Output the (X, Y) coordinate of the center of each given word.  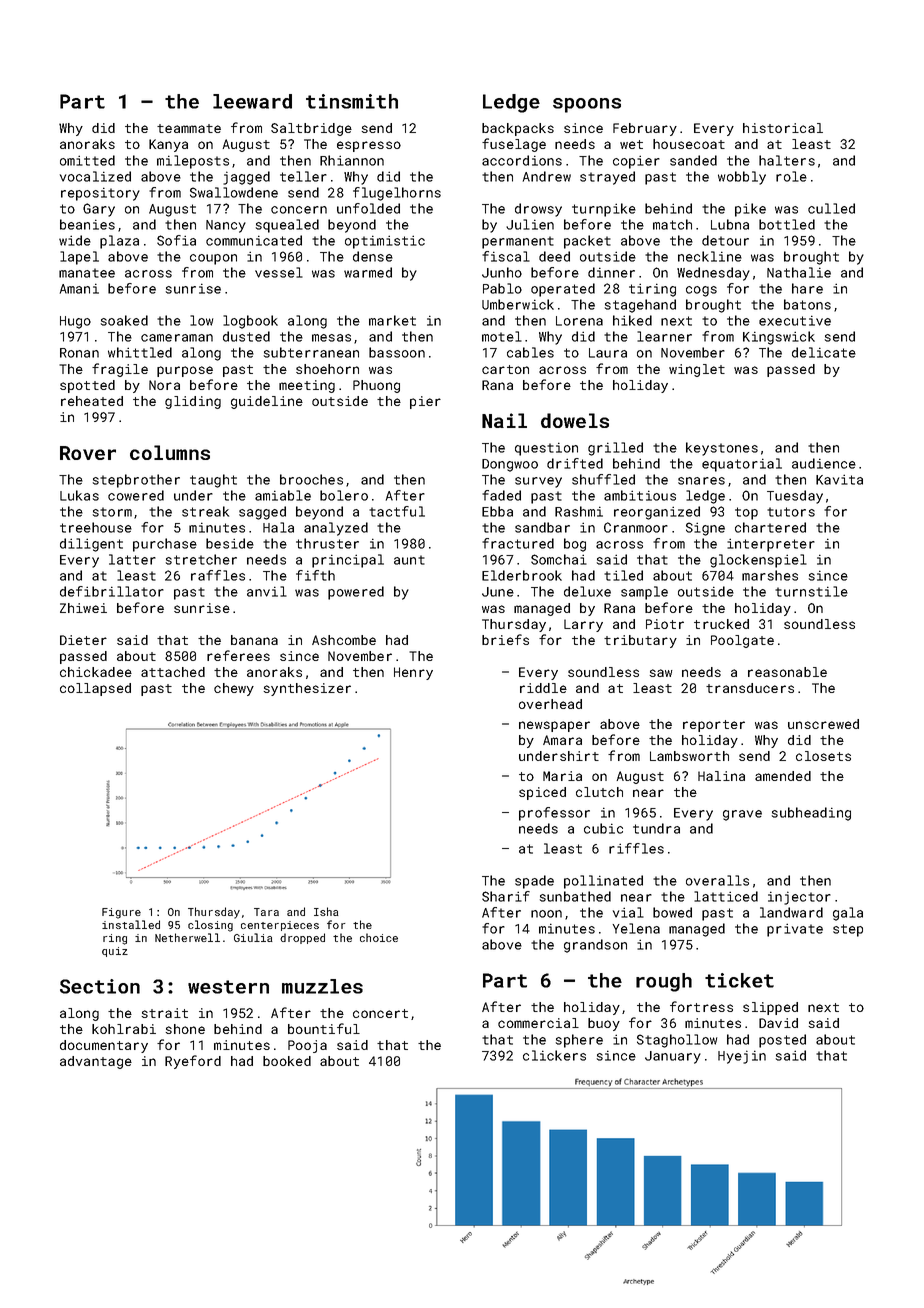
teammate (189, 128)
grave (742, 815)
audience (824, 463)
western (228, 987)
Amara (562, 740)
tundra (656, 828)
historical (783, 128)
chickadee (96, 672)
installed (131, 924)
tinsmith (352, 101)
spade (534, 882)
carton (505, 369)
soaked (124, 320)
